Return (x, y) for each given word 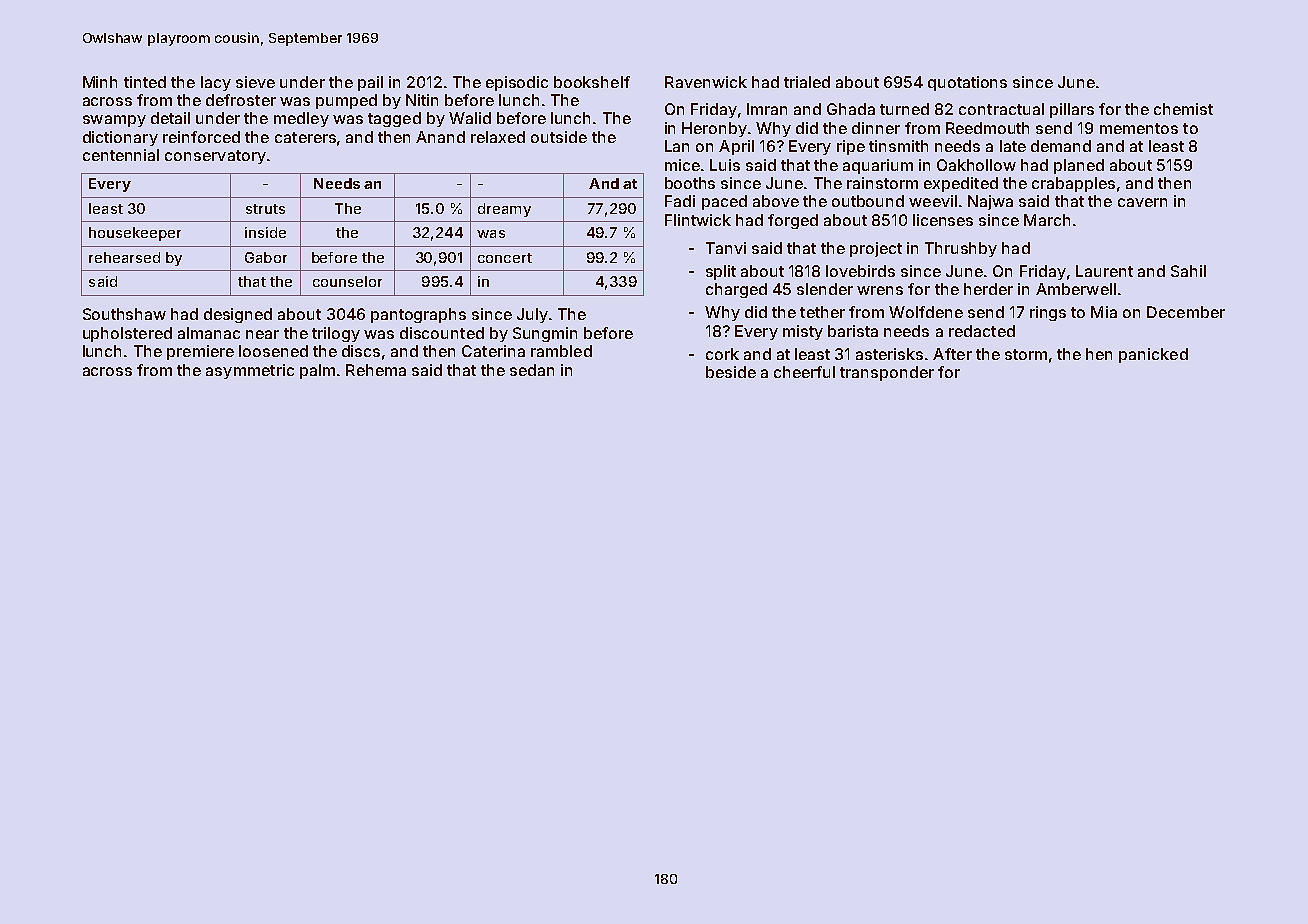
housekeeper (135, 234)
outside (559, 137)
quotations (967, 83)
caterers (305, 137)
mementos (1139, 128)
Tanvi (726, 248)
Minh (100, 82)
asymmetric (250, 371)
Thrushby (961, 249)
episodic (517, 83)
